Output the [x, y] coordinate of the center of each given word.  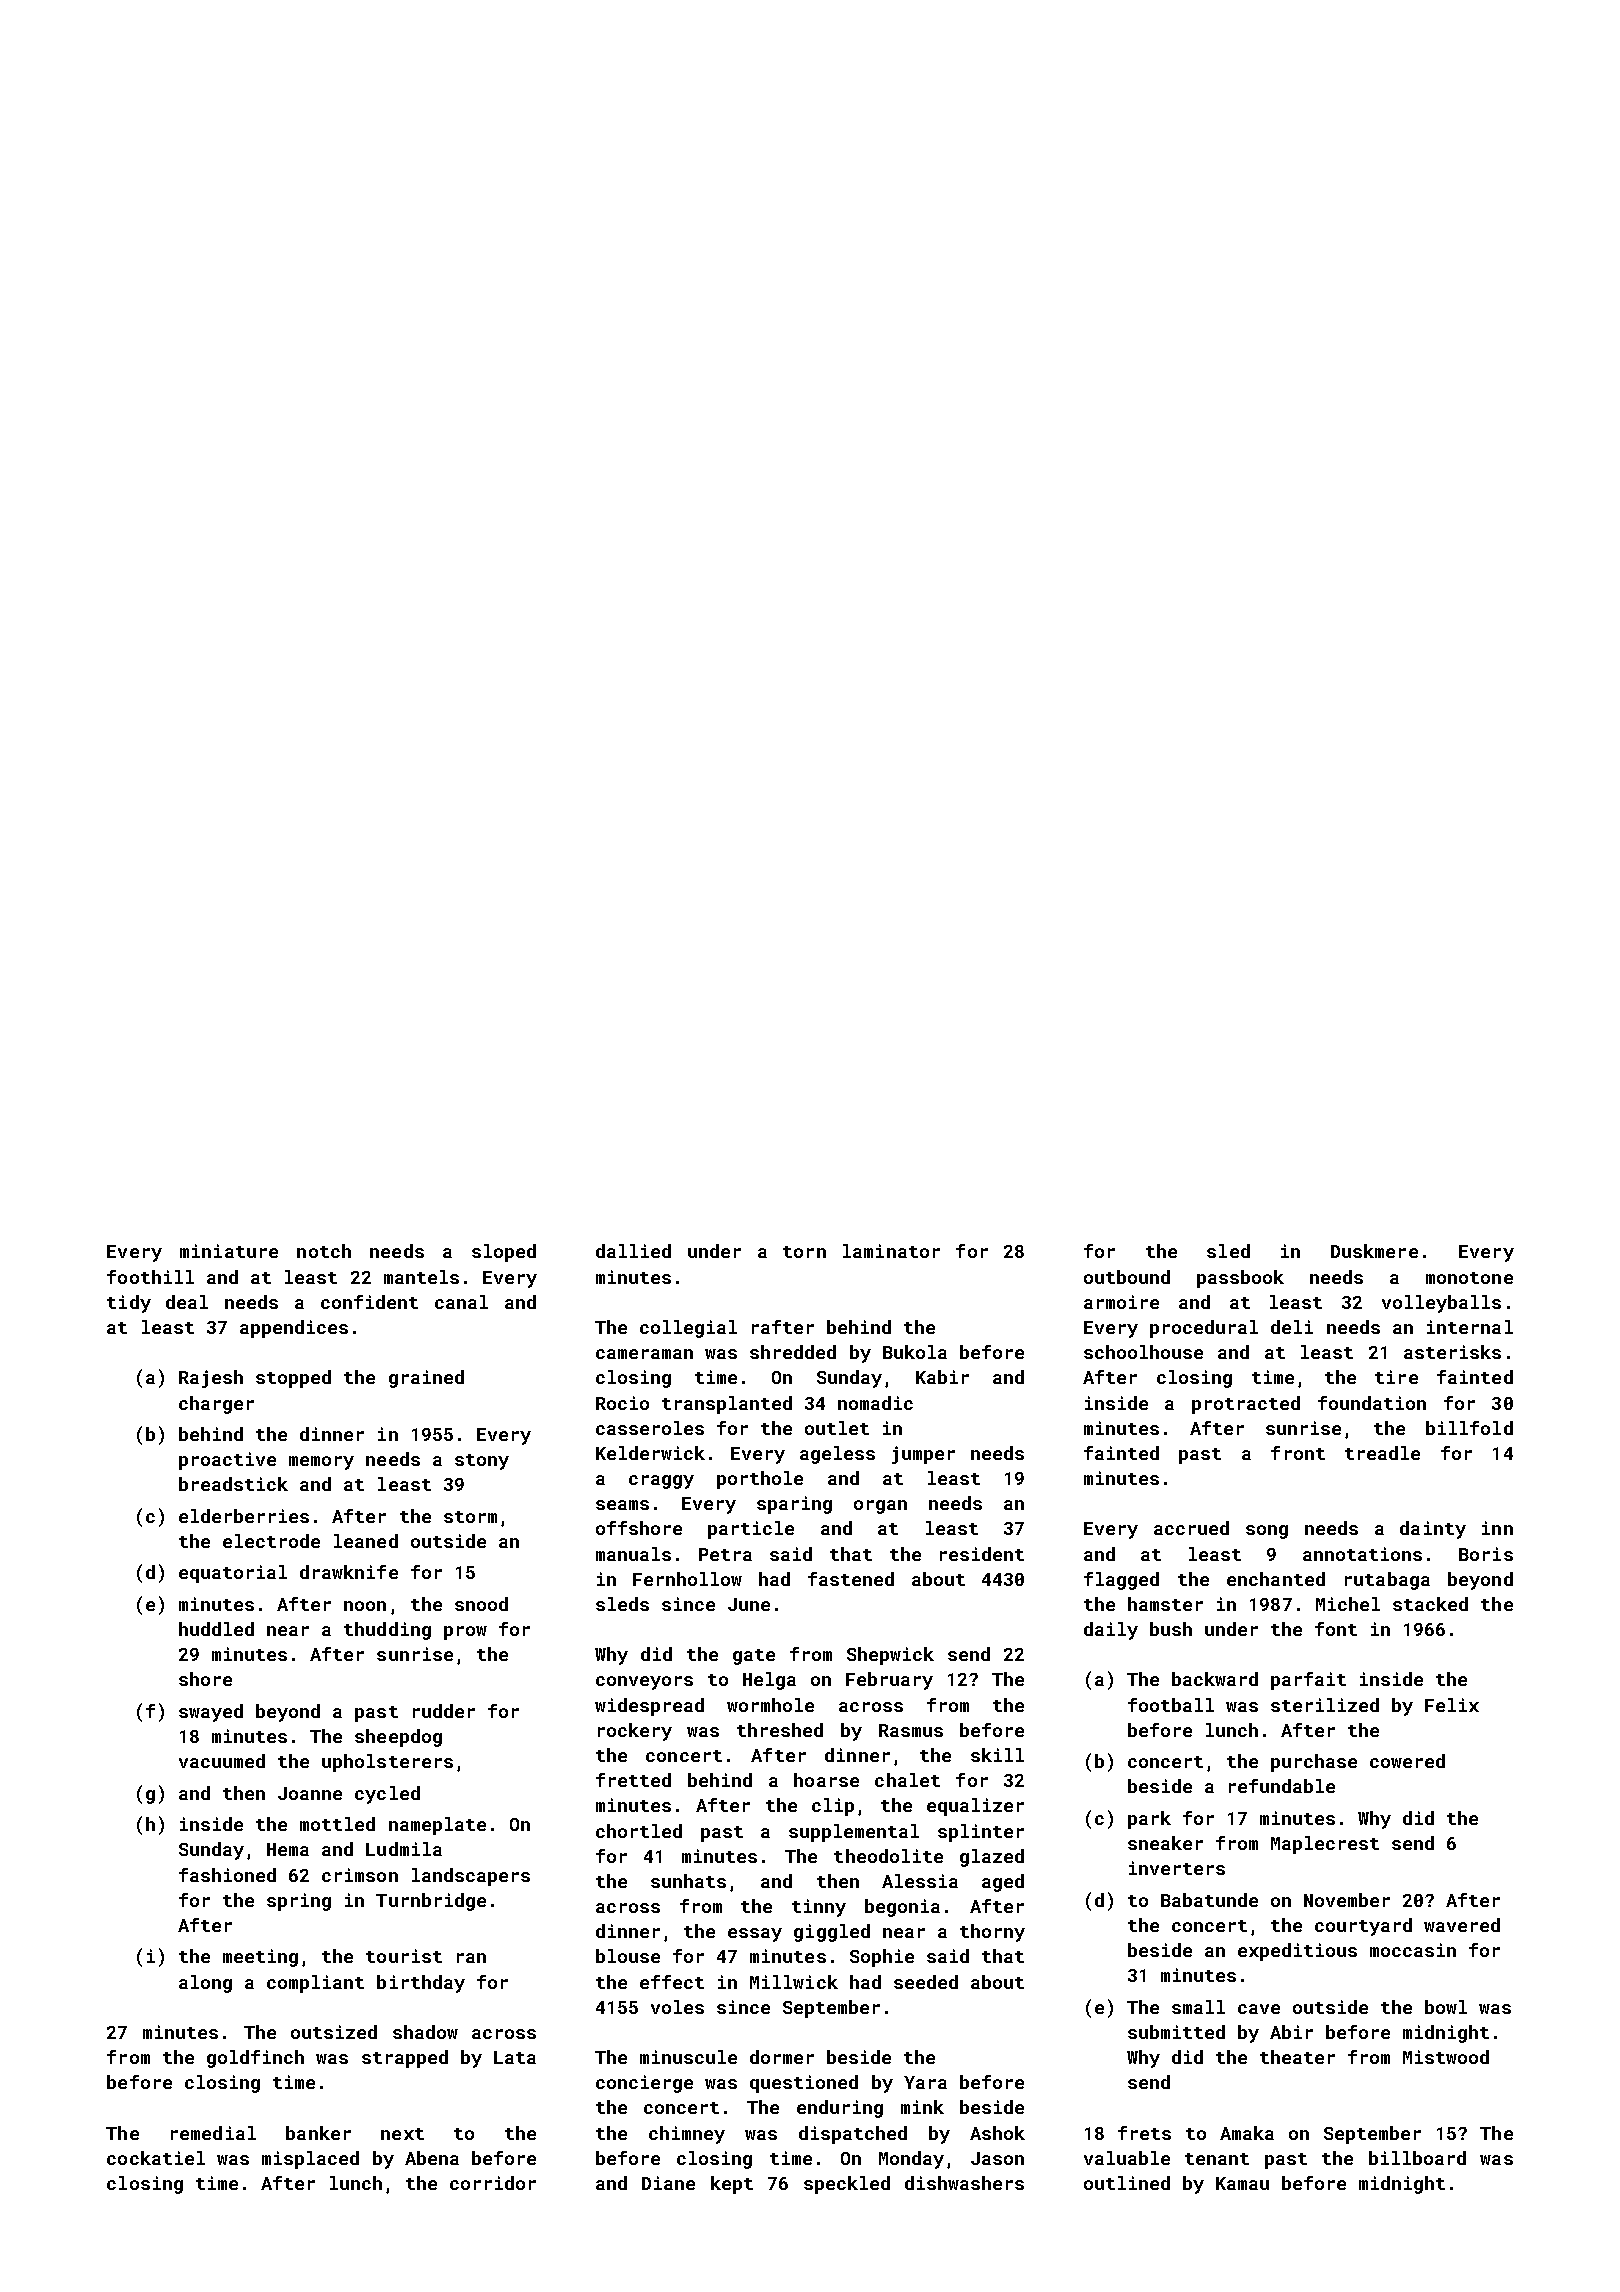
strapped [405, 2059]
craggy [661, 1482]
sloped [504, 1253]
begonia [902, 1908]
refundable [1282, 1786]
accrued [1191, 1528]
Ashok [997, 2133]
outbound [1127, 1277]
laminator [891, 1251]
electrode [271, 1541]
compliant [315, 1984]
